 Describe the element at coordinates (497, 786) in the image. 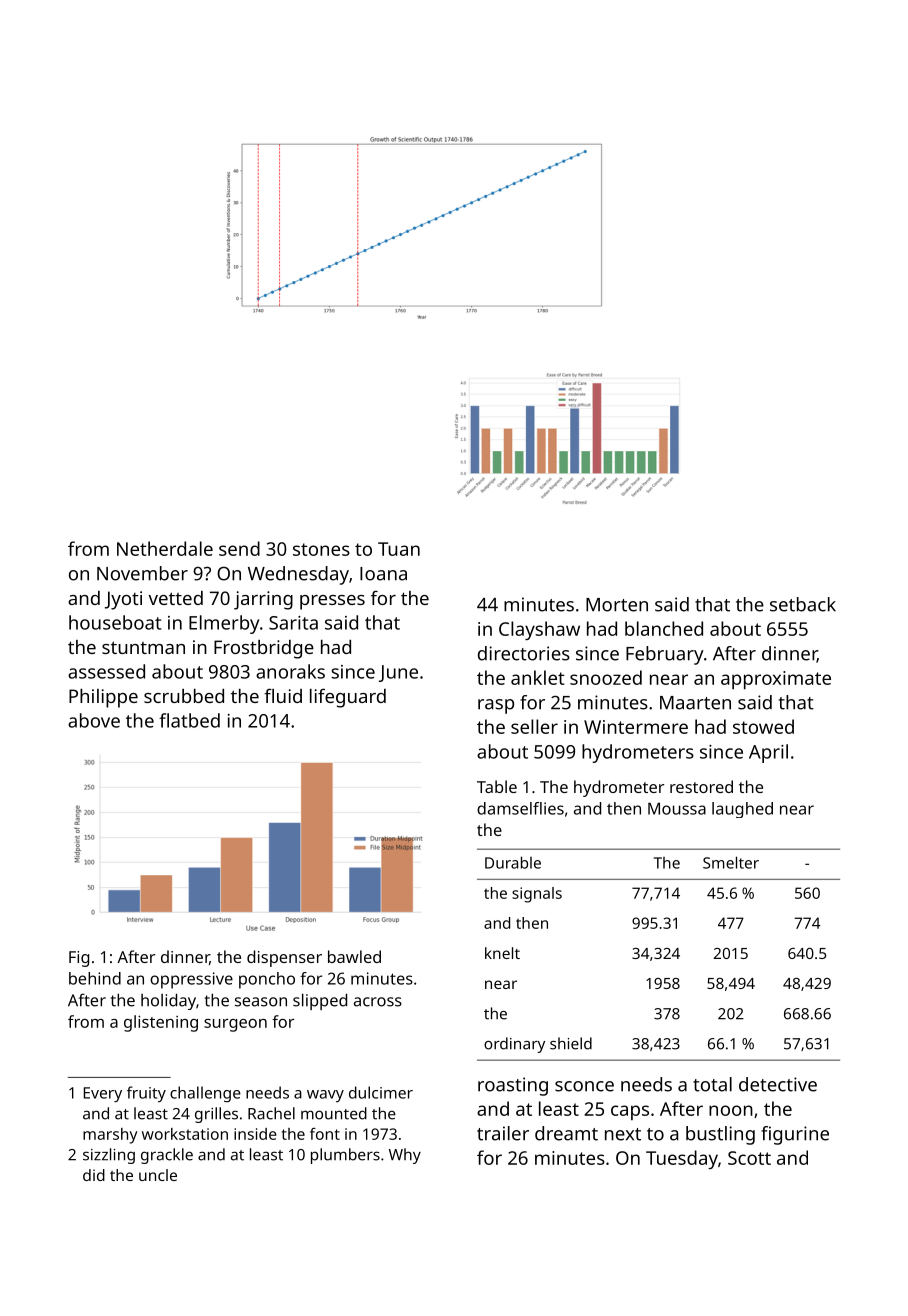

I see `Table` at that location.
